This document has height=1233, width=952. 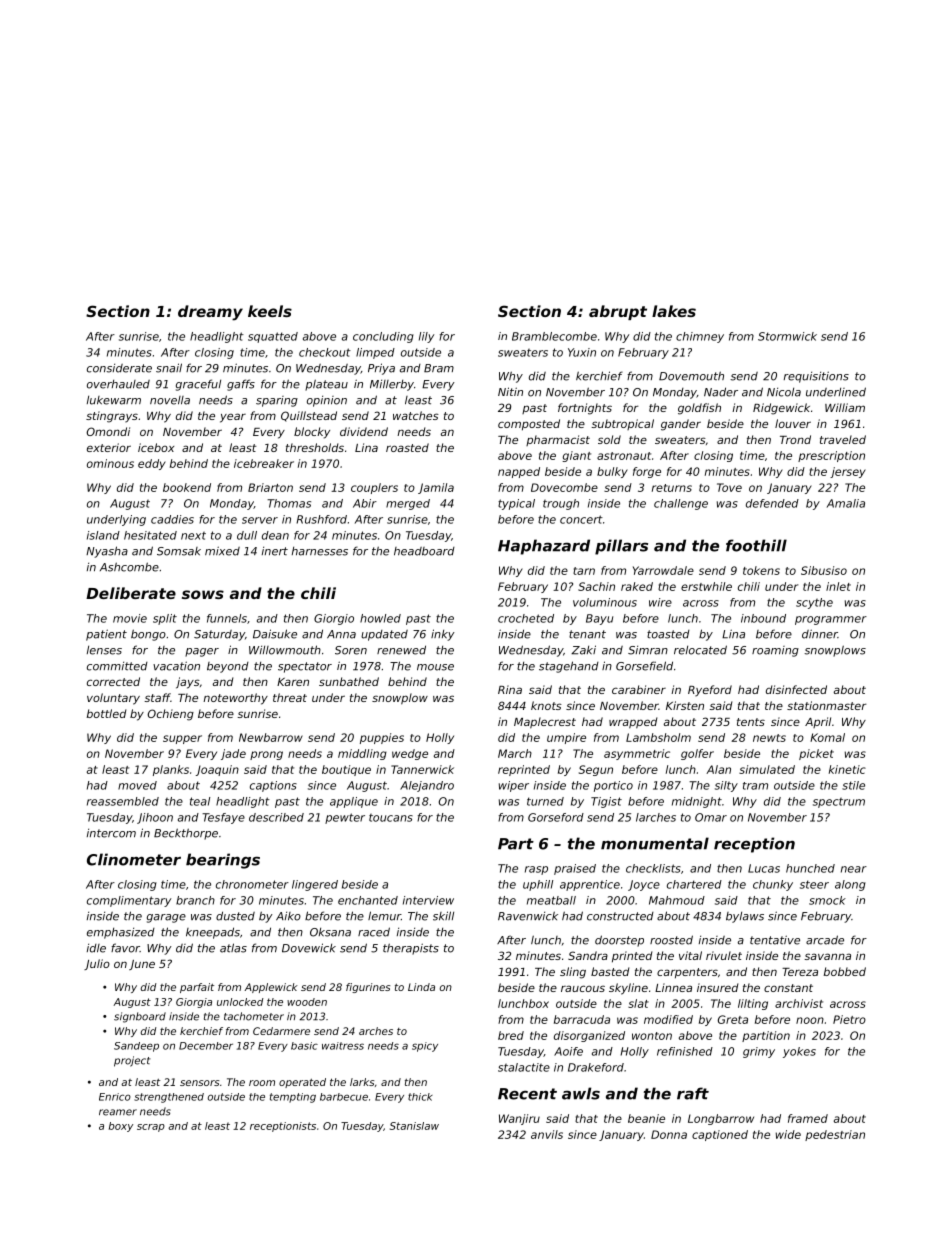 What do you see at coordinates (210, 313) in the document?
I see `dreamy` at bounding box center [210, 313].
